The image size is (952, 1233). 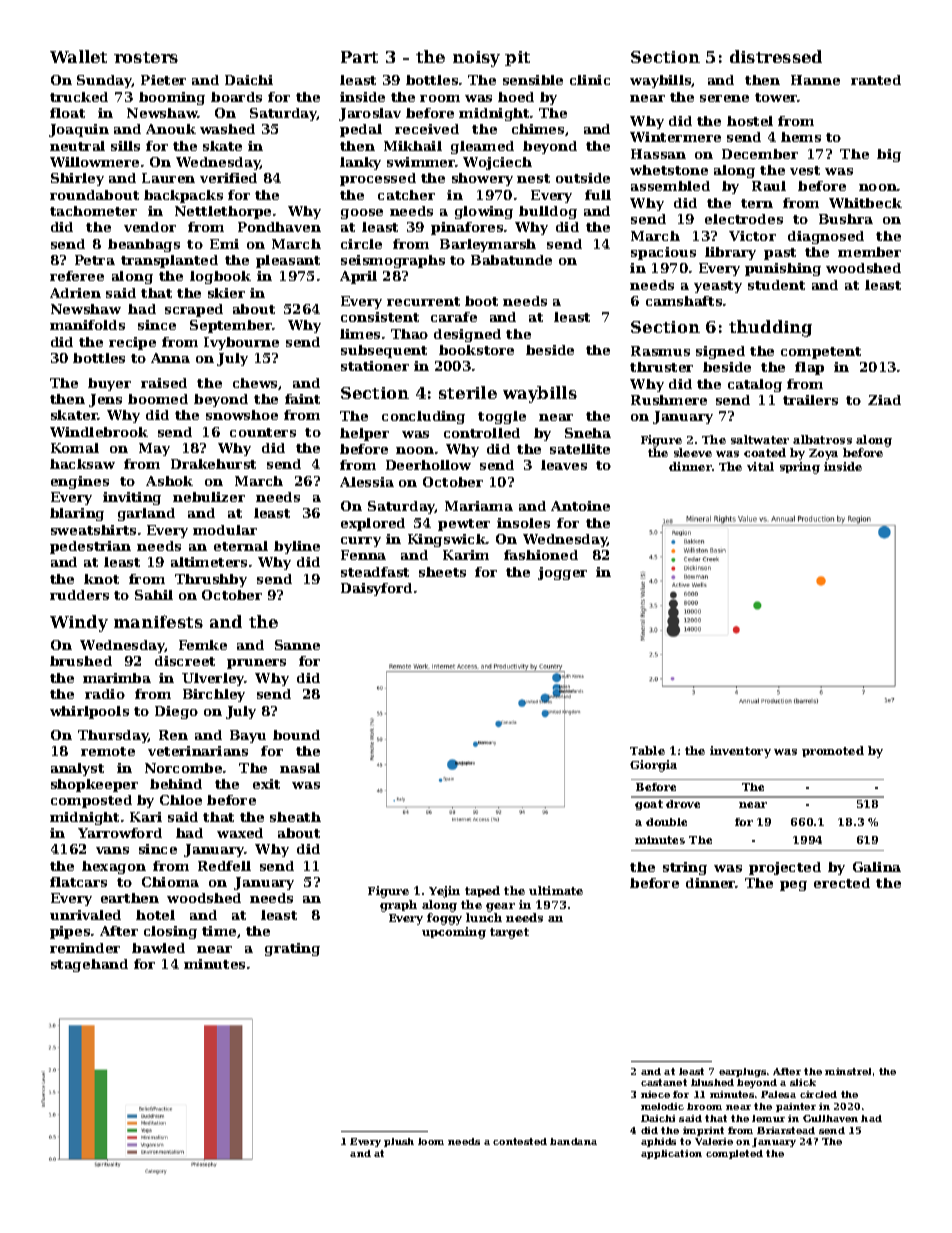 What do you see at coordinates (776, 56) in the page?
I see `distressed` at bounding box center [776, 56].
